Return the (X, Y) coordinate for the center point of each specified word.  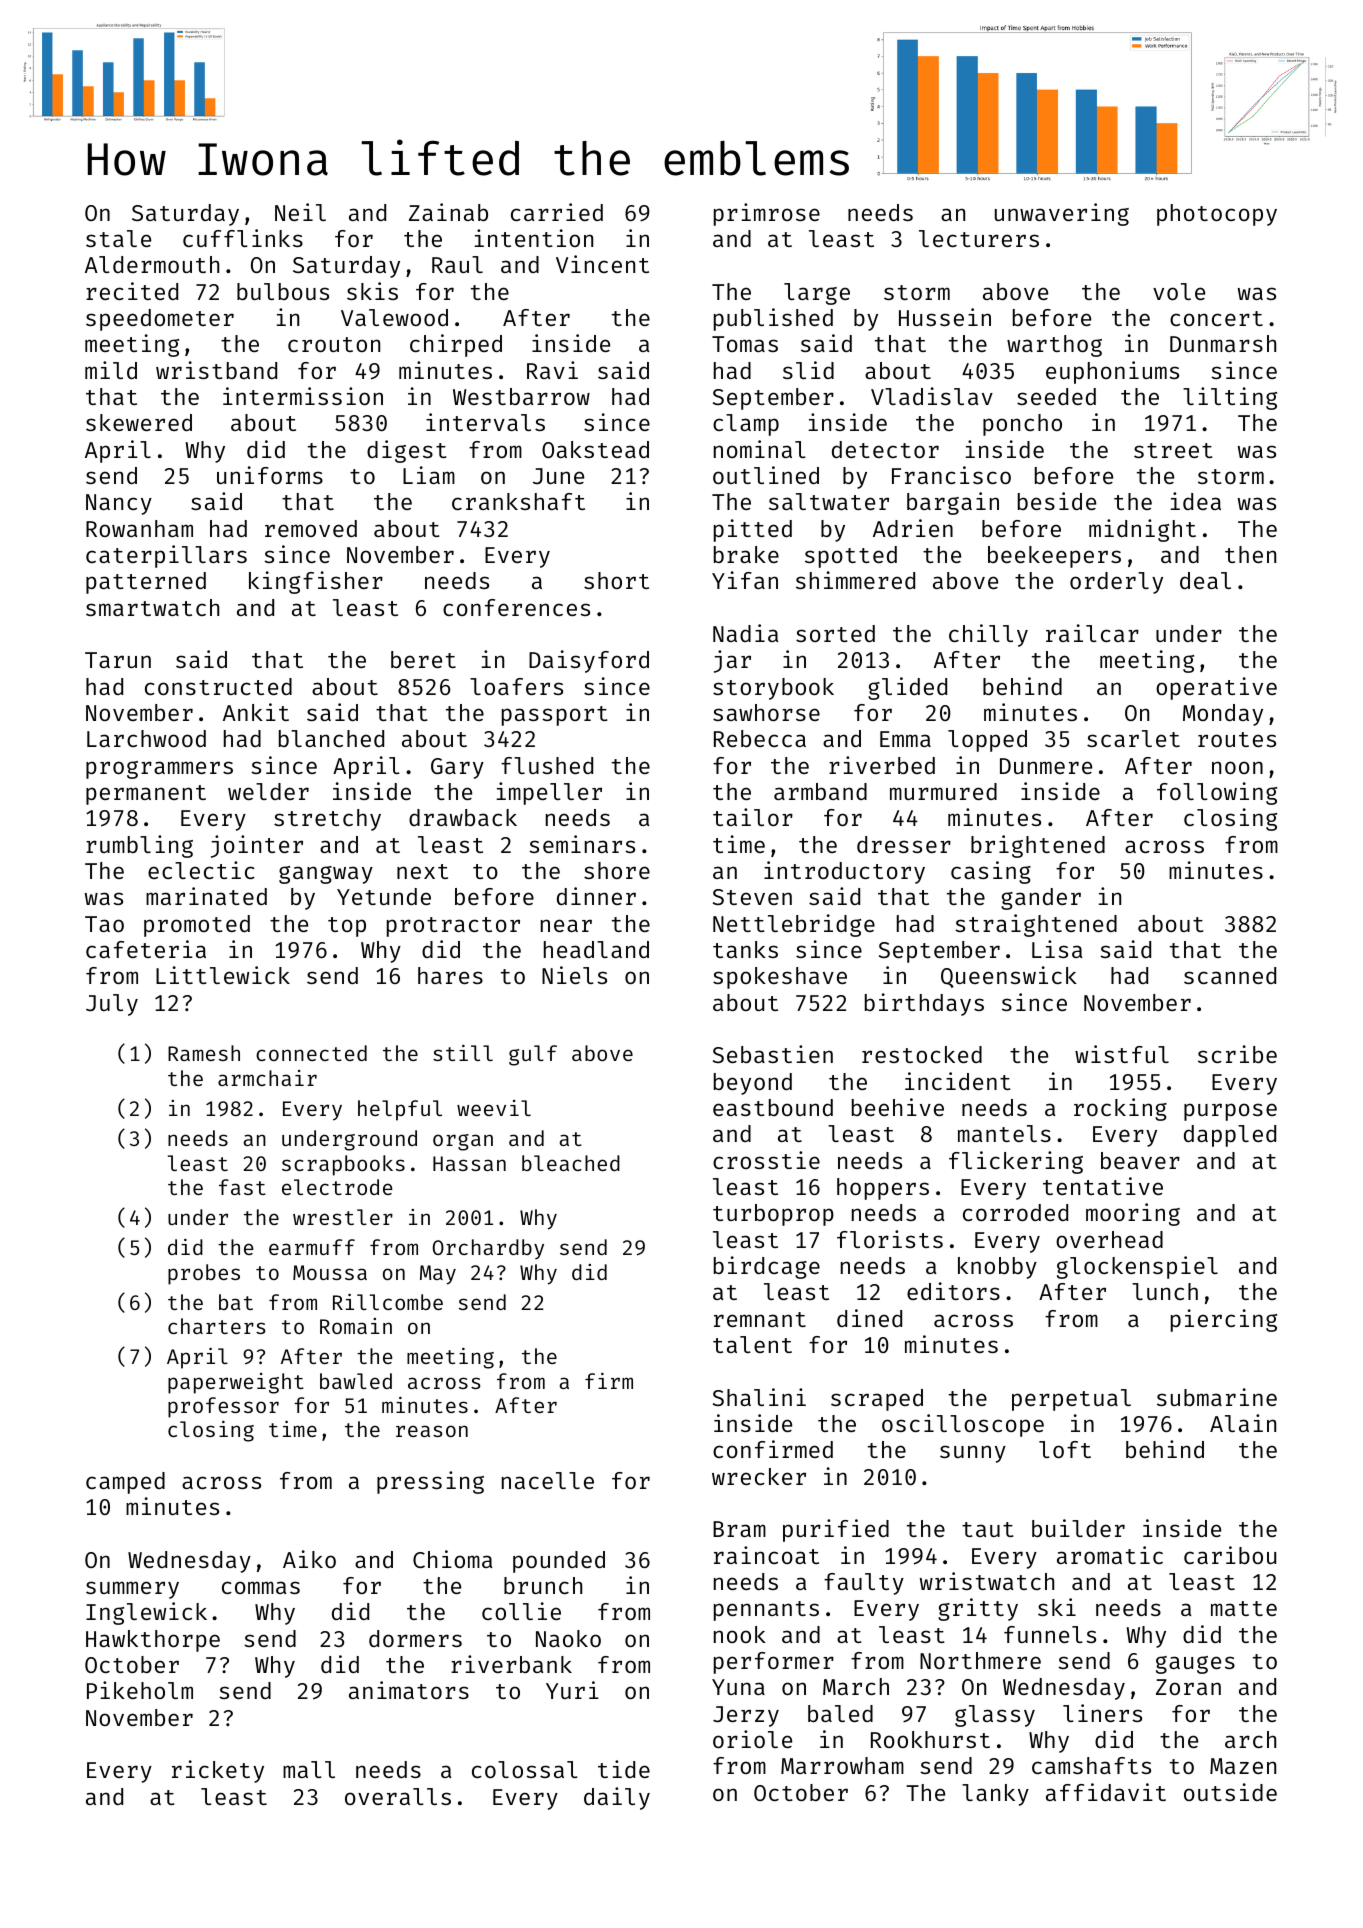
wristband (216, 370)
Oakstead (595, 449)
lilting (1230, 398)
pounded (559, 1562)
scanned (1230, 975)
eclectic (201, 870)
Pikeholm (140, 1690)
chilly (988, 635)
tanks (745, 949)
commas (261, 1587)
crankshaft (518, 501)
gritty (978, 1609)
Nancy (119, 504)
